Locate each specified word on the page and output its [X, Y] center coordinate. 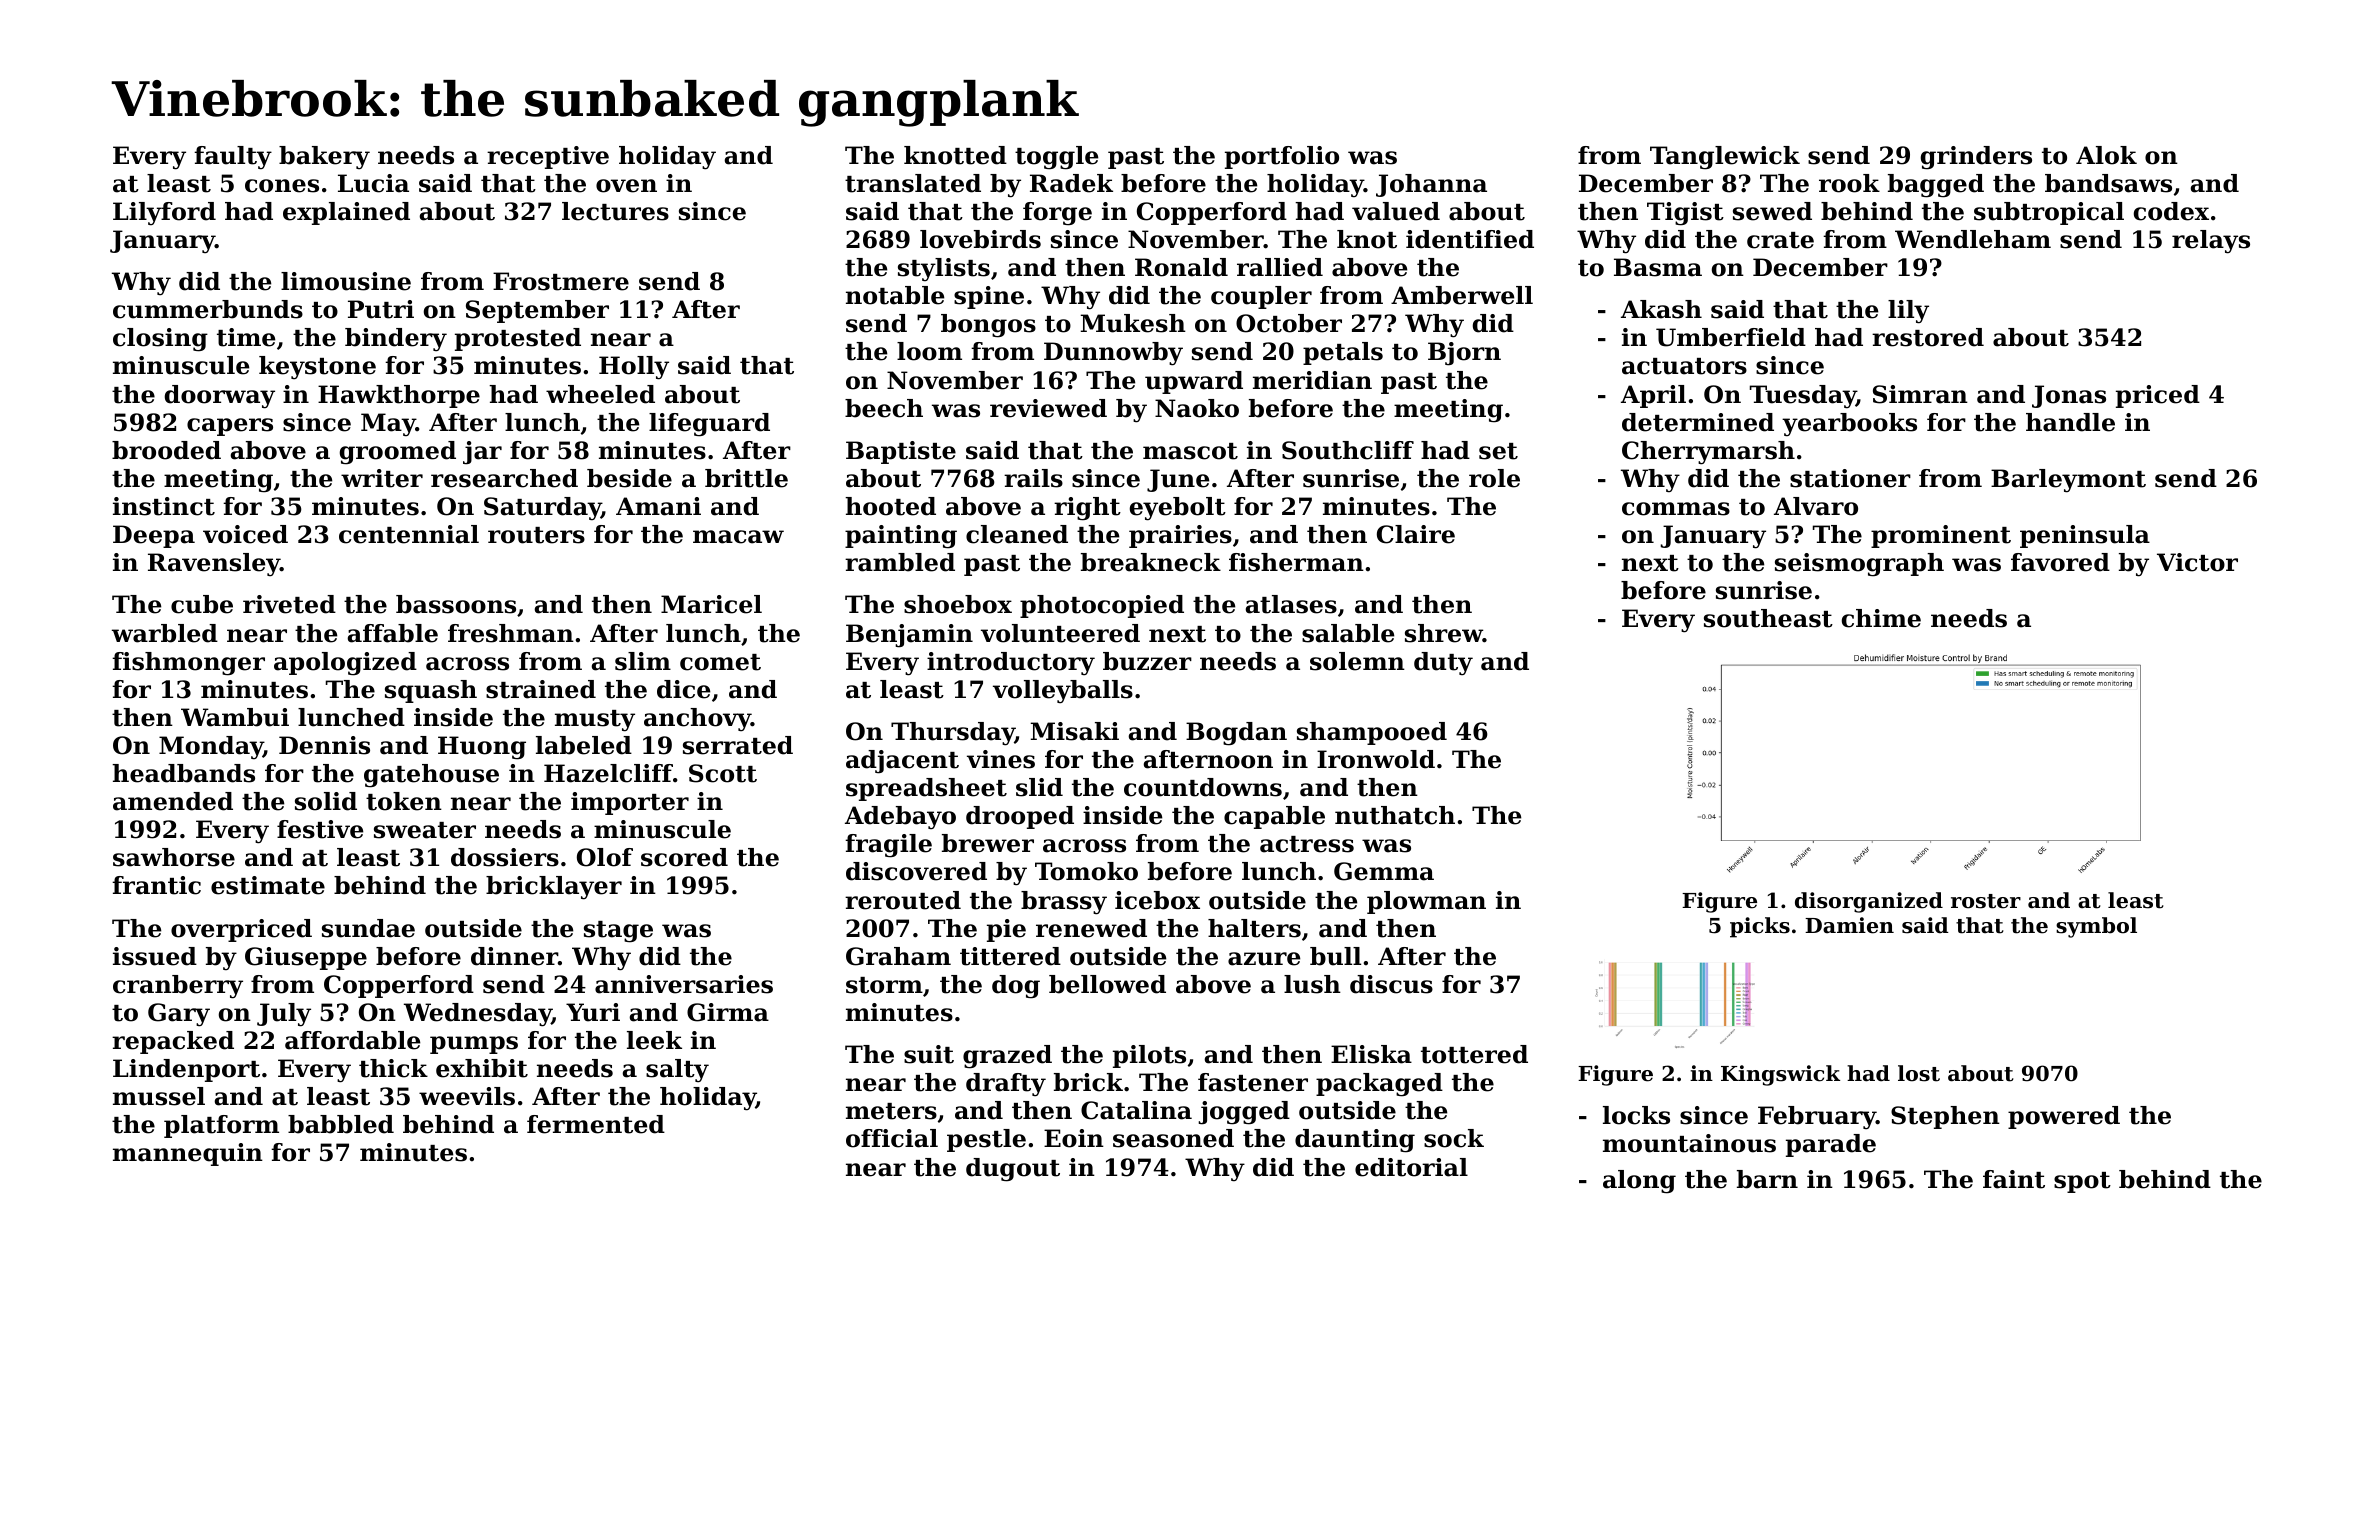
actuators [1684, 366]
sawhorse [174, 857]
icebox [1157, 900]
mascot [1190, 451]
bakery [324, 157]
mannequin [188, 1154]
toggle [1056, 158]
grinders [1976, 158]
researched [504, 478]
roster [1986, 901]
